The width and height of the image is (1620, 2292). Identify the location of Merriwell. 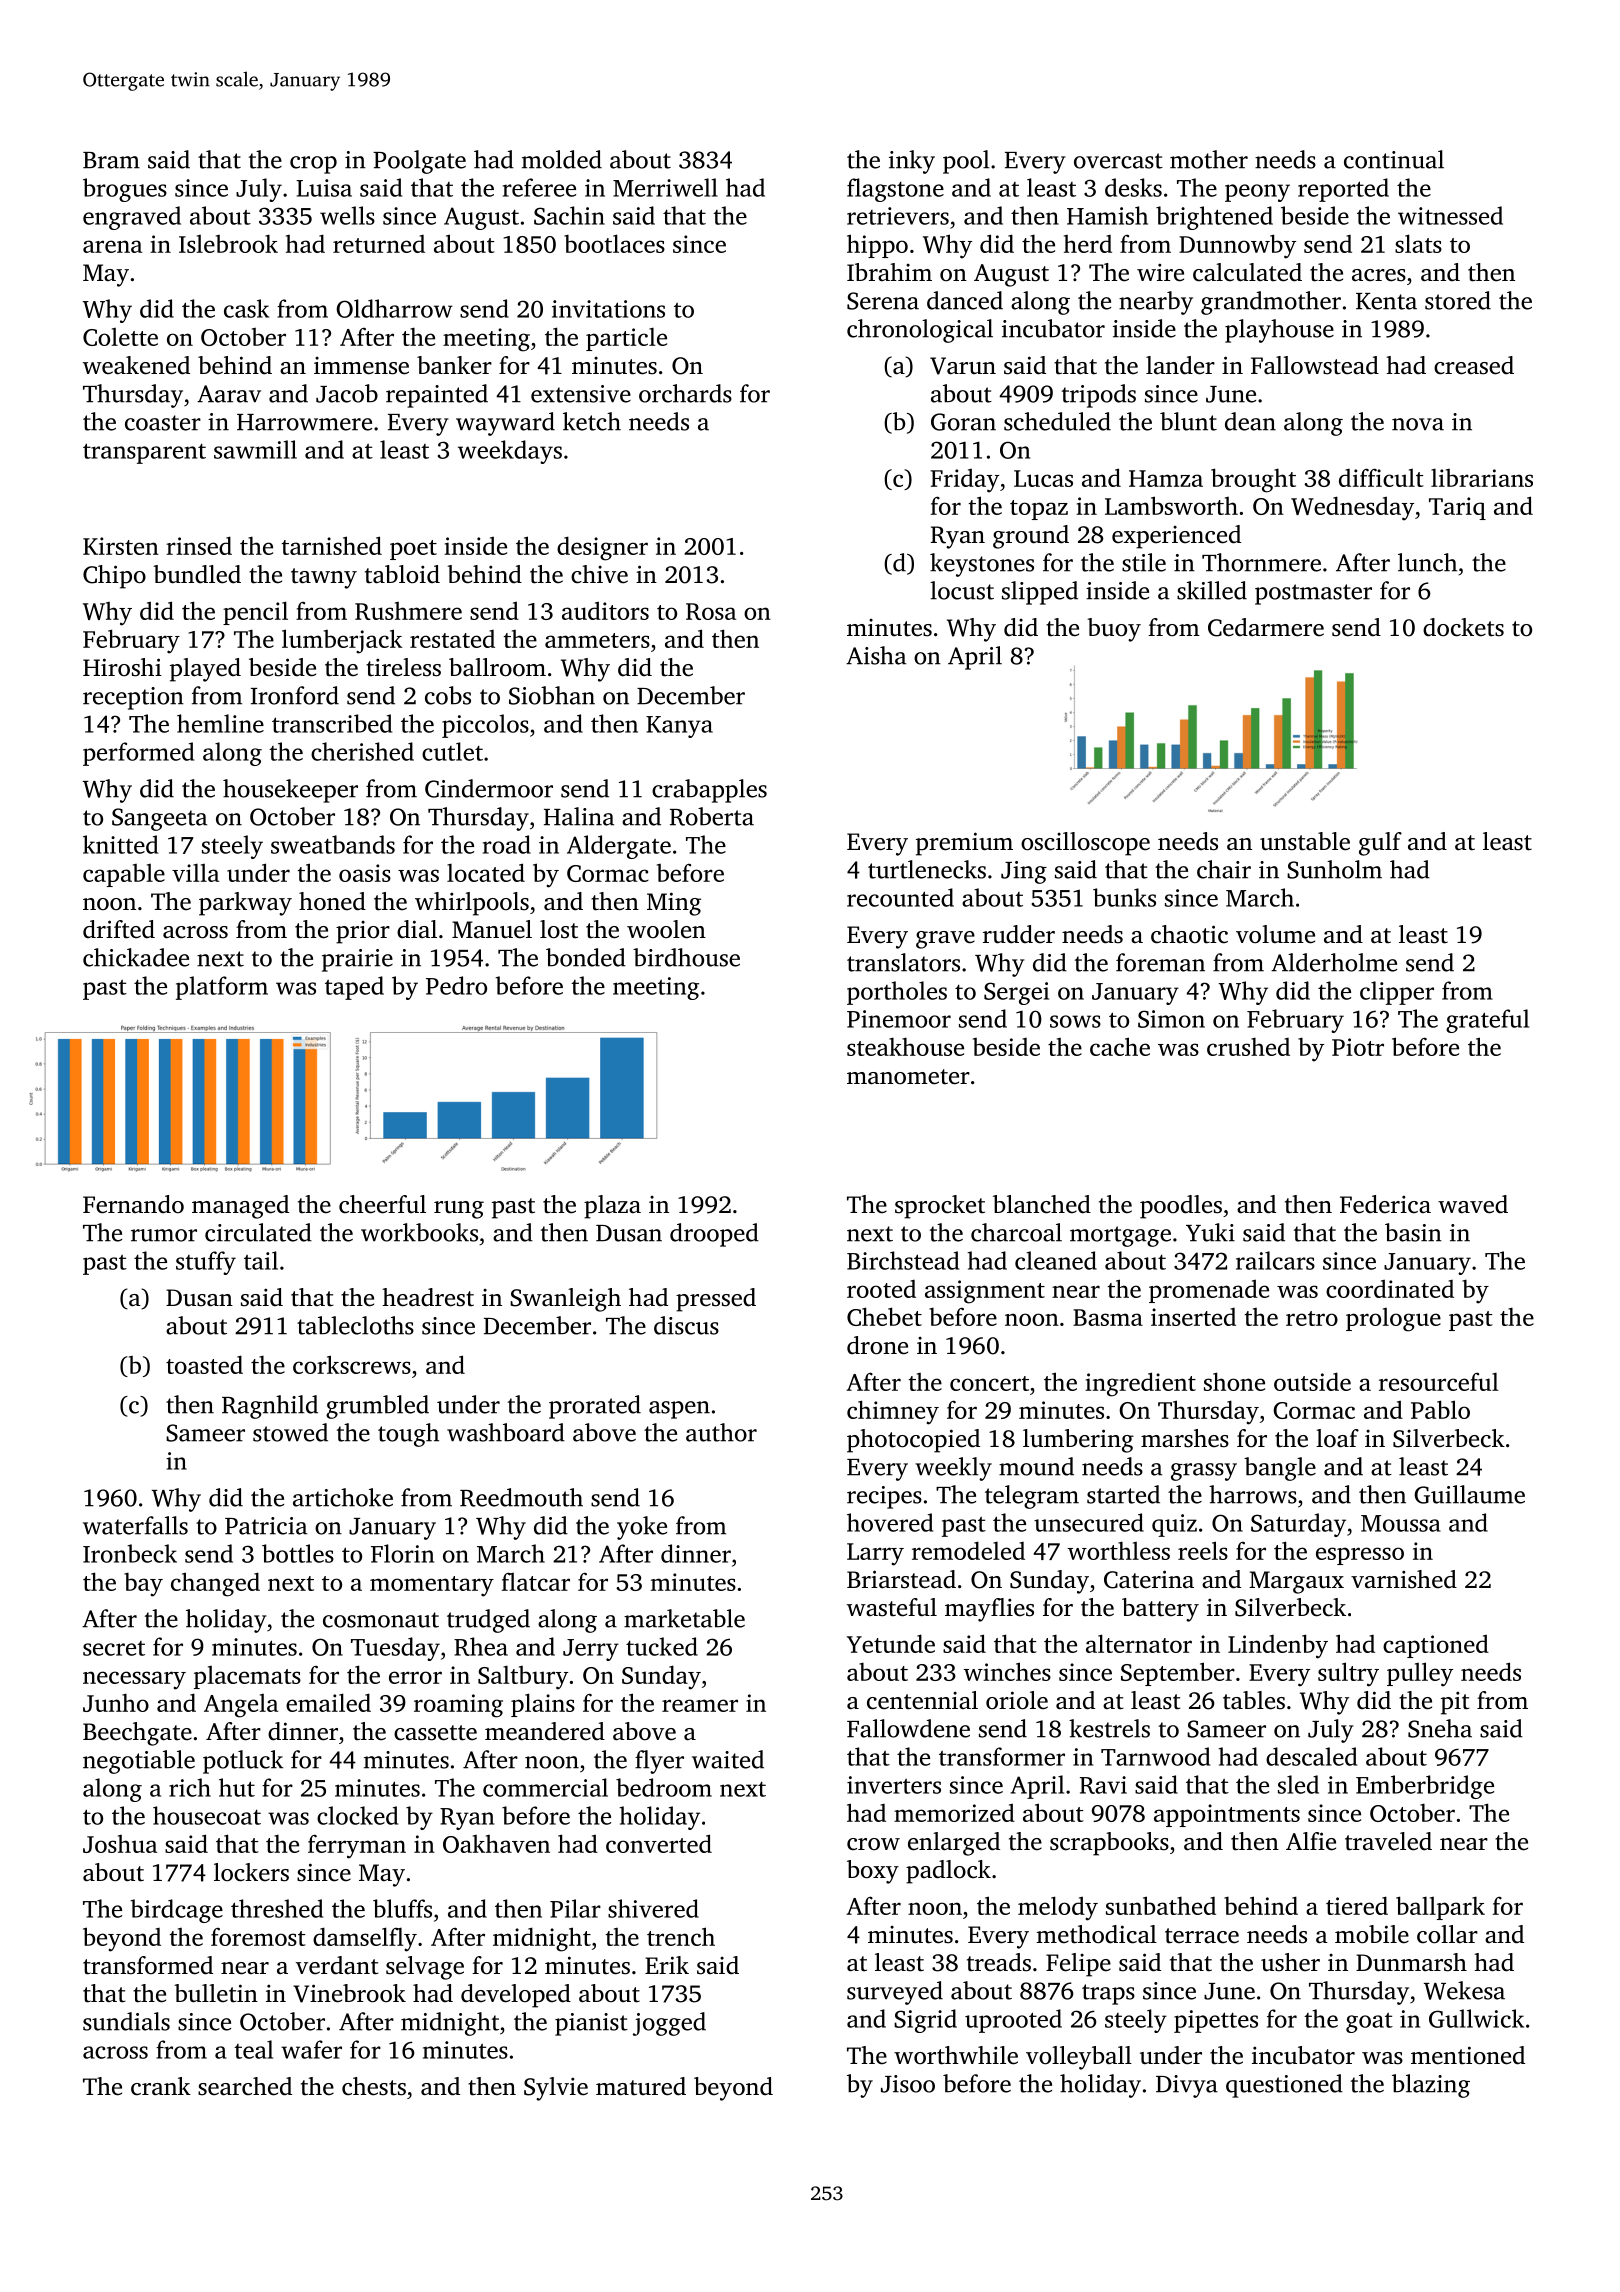
(665, 187).
